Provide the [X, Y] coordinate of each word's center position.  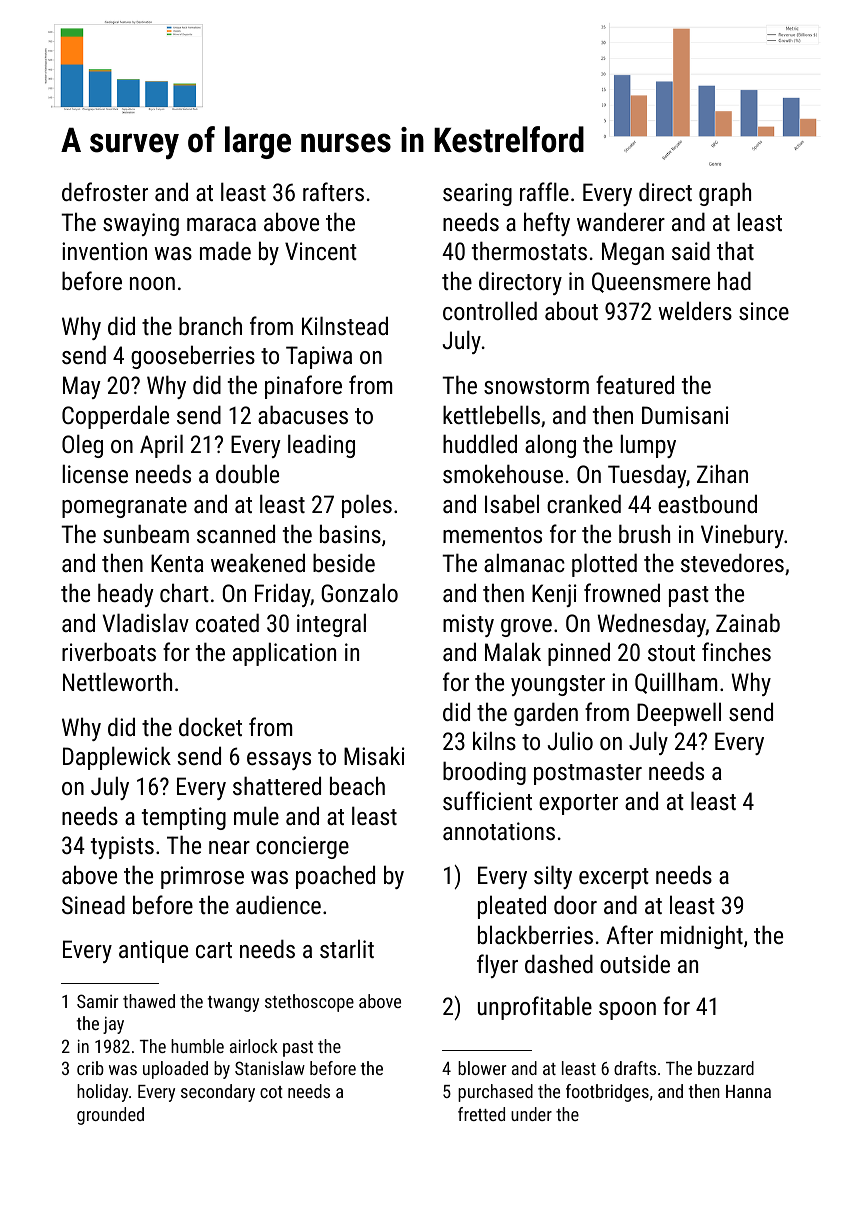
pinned [579, 654]
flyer [497, 966]
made [225, 250]
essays [279, 761]
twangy [233, 1004]
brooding [484, 773]
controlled [490, 310]
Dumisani [685, 415]
